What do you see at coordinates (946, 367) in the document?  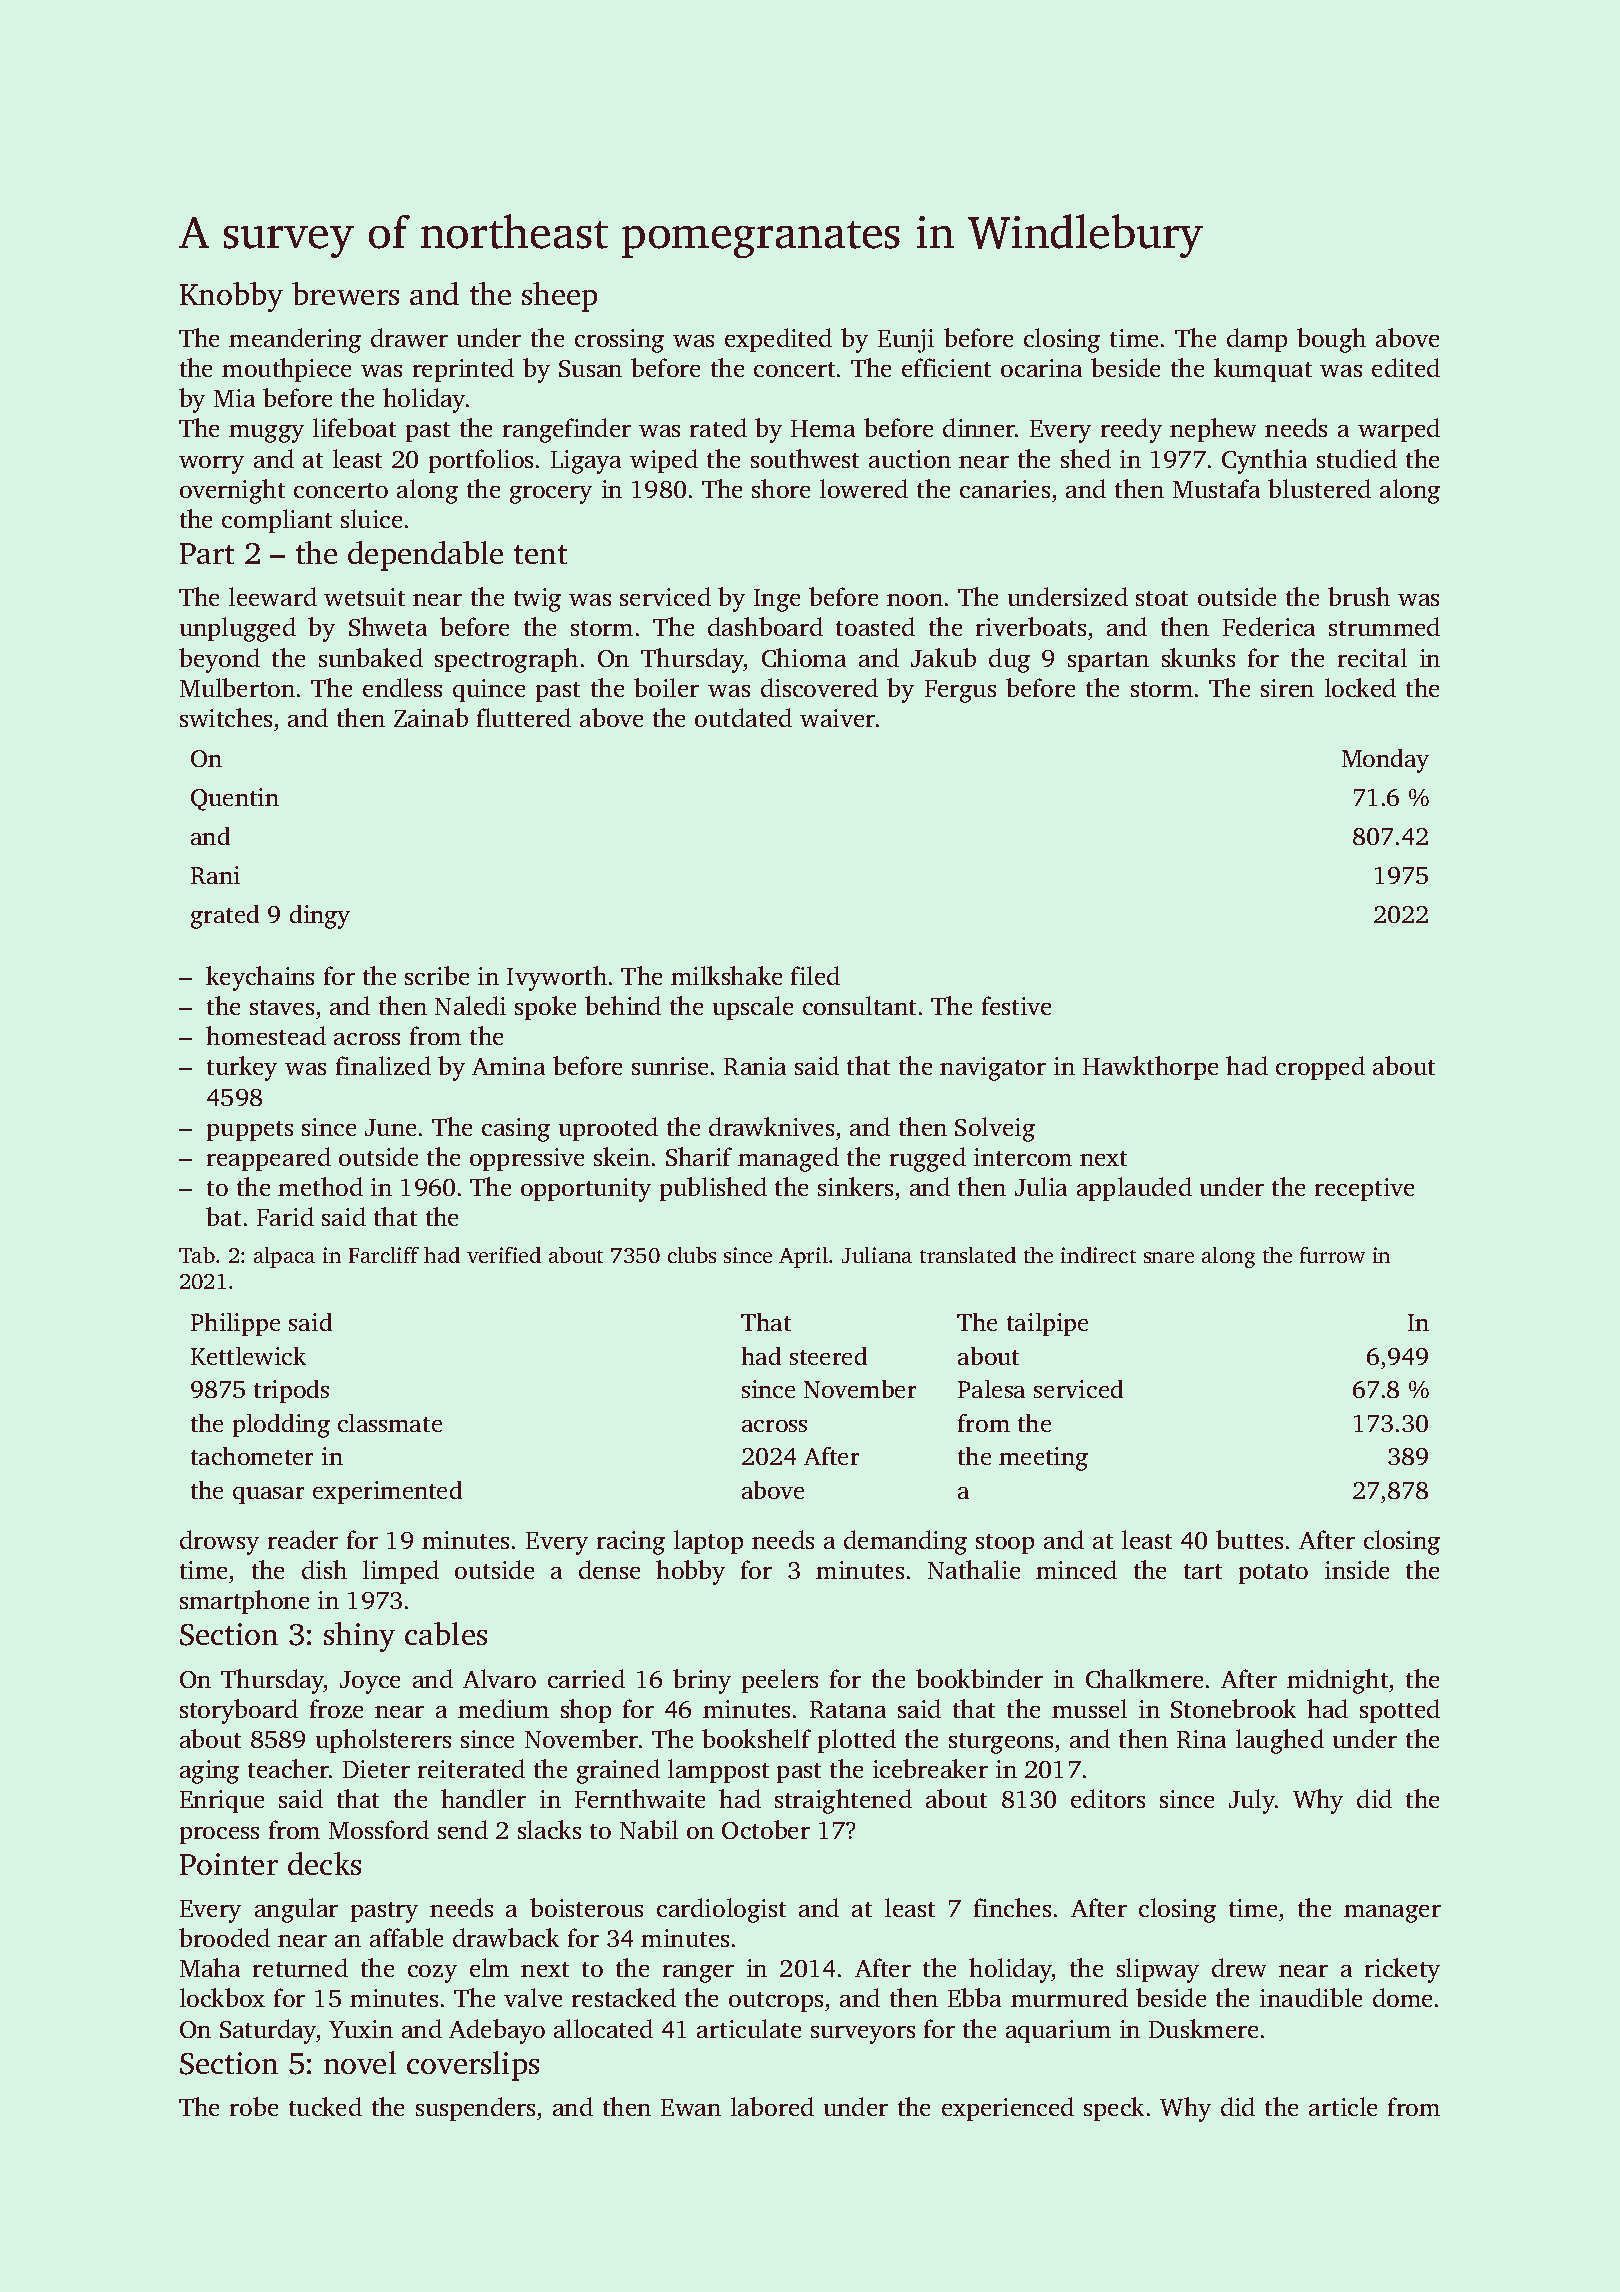 I see `efficient` at bounding box center [946, 367].
